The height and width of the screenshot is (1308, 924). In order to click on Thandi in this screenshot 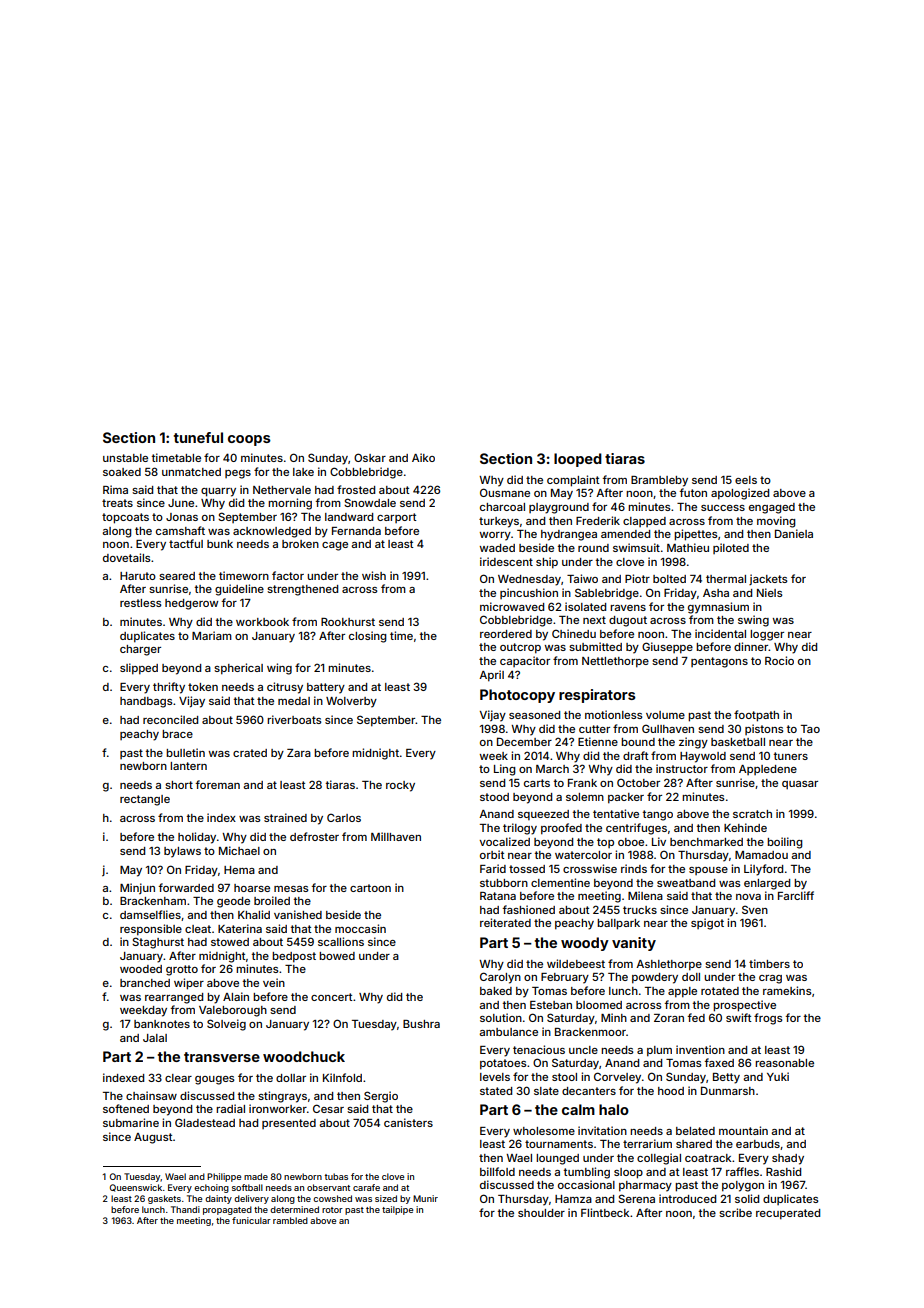, I will do `click(185, 1209)`.
